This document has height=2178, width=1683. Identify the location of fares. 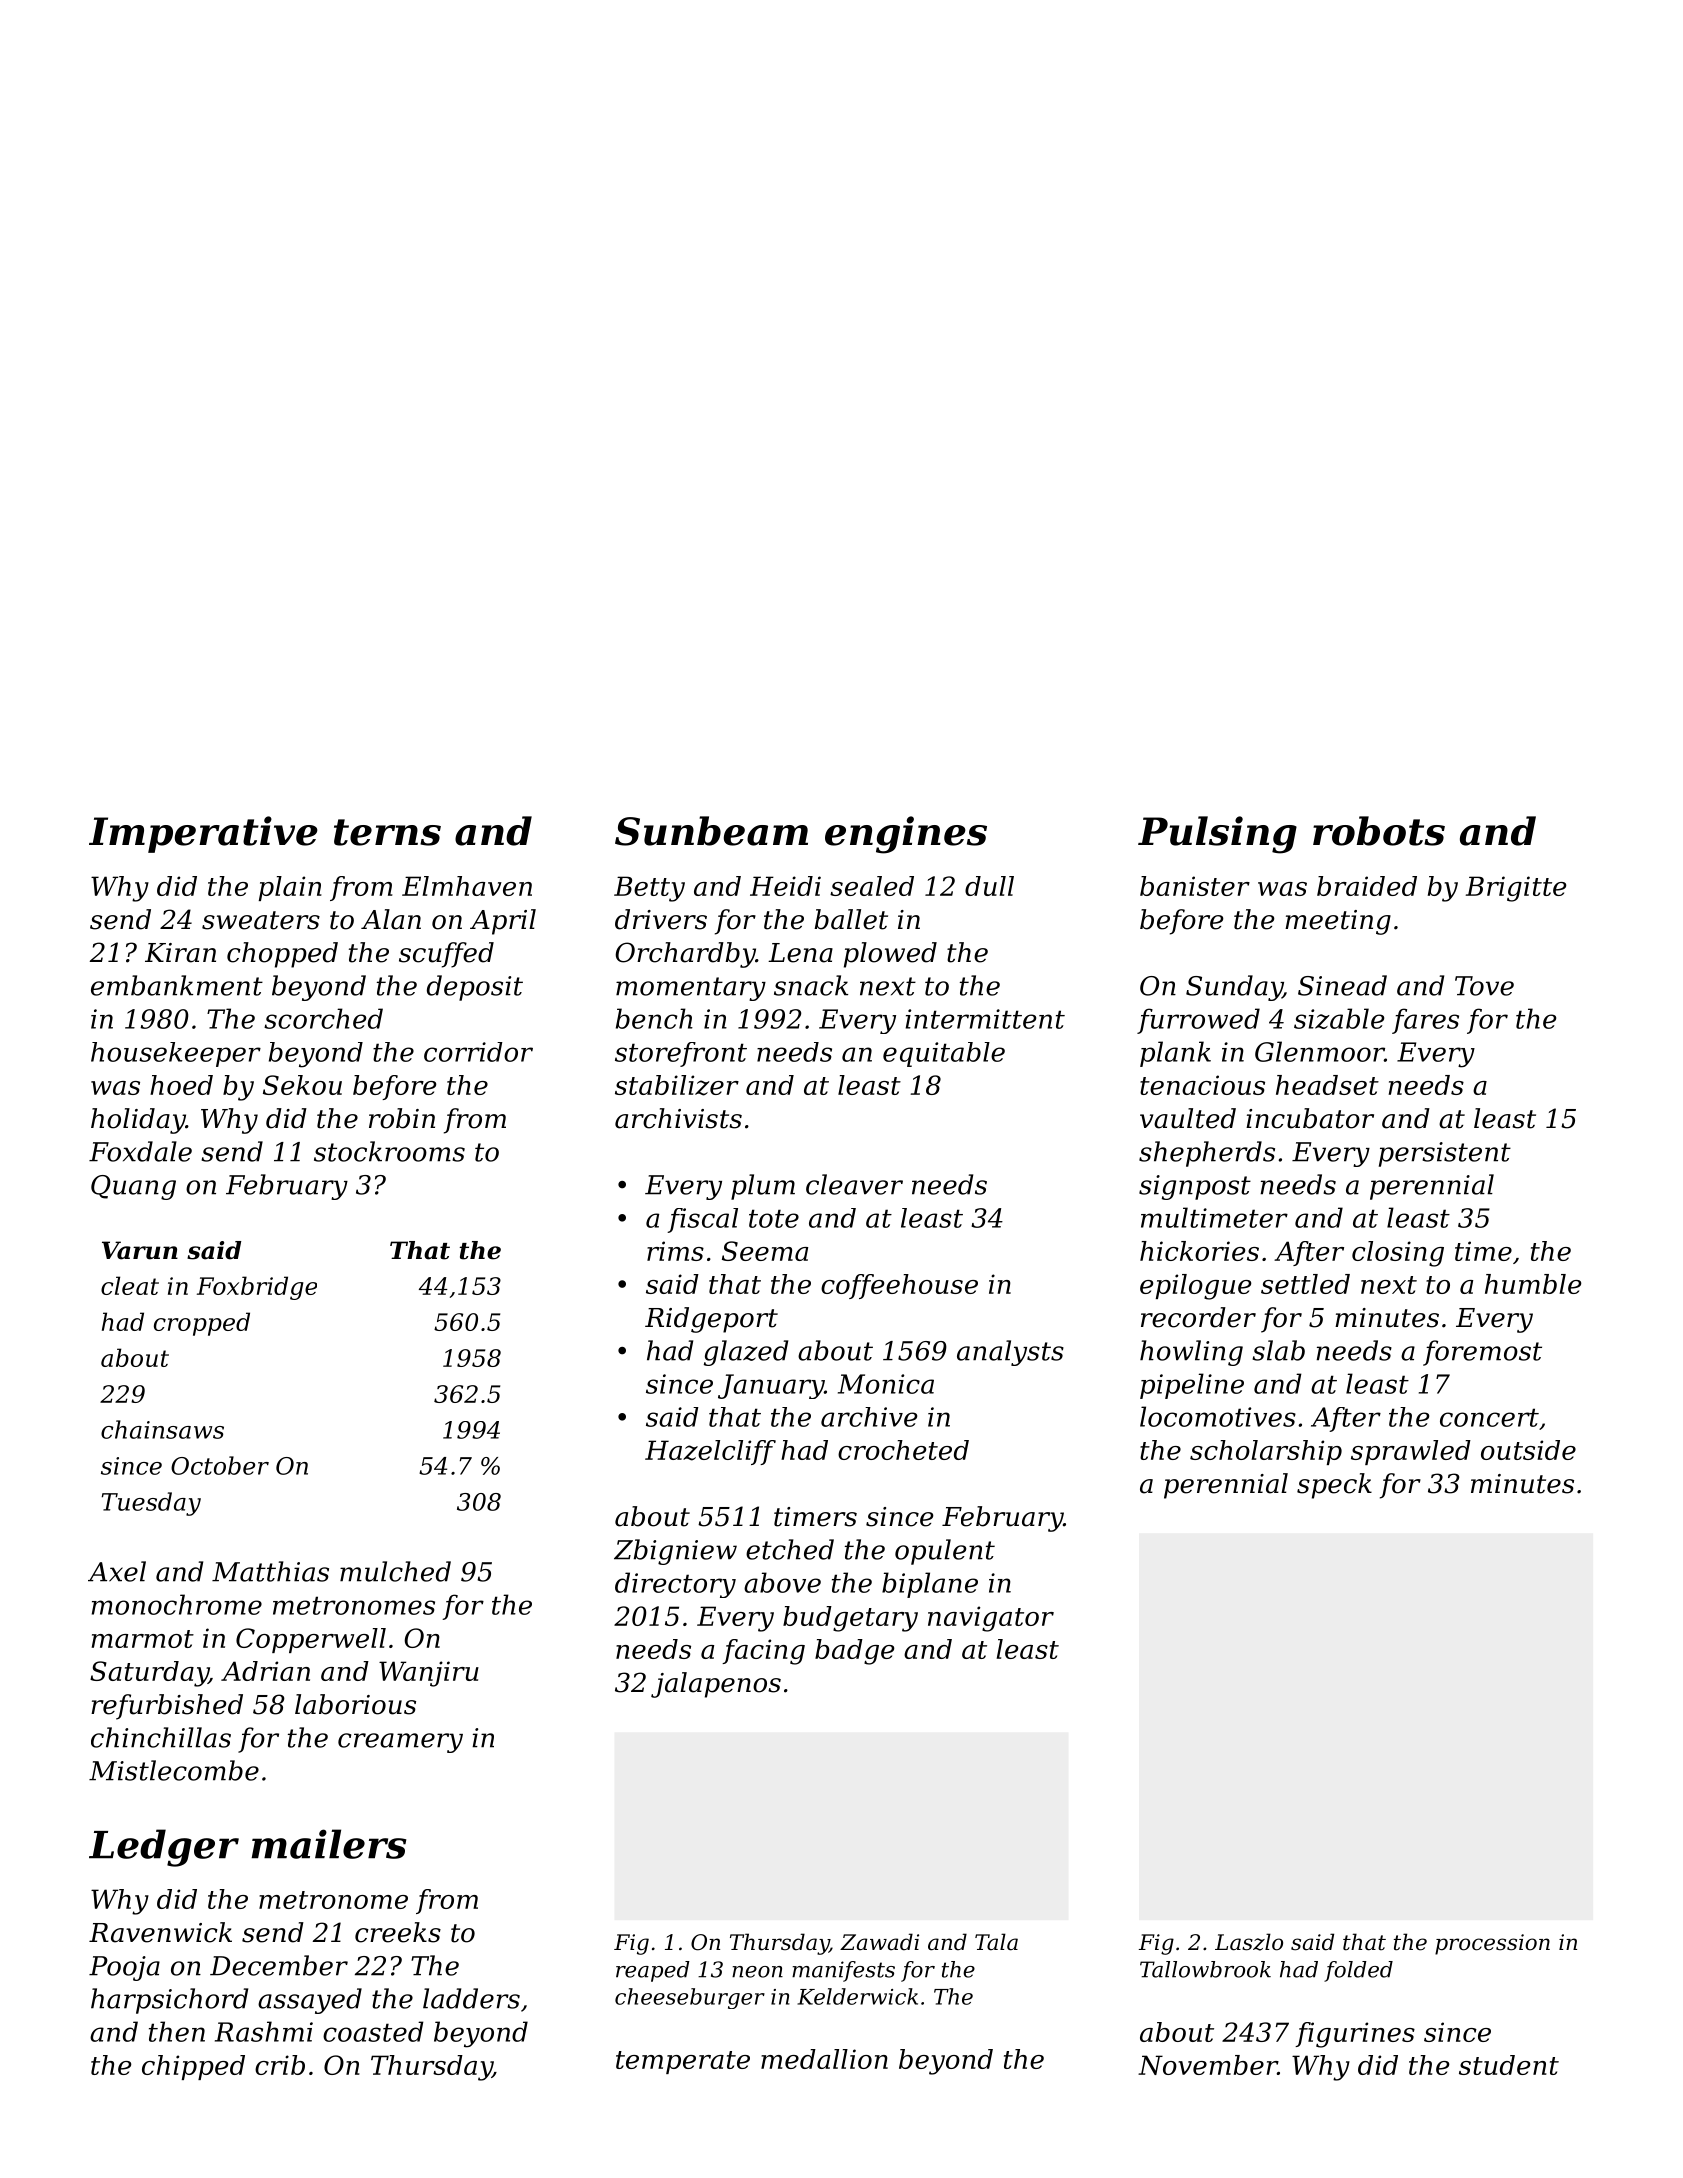
(1425, 1021).
